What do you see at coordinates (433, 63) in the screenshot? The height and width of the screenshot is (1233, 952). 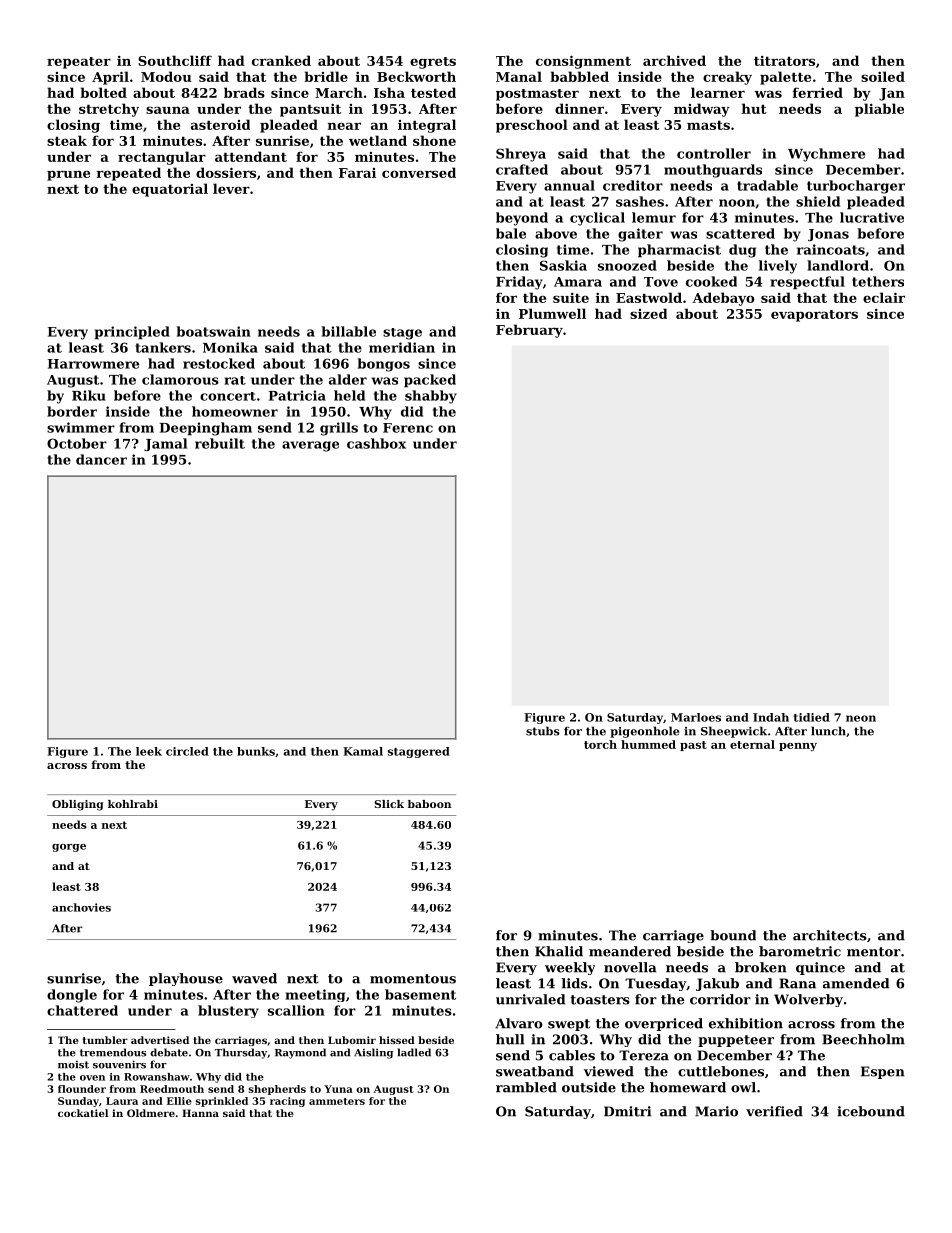 I see `egrets` at bounding box center [433, 63].
